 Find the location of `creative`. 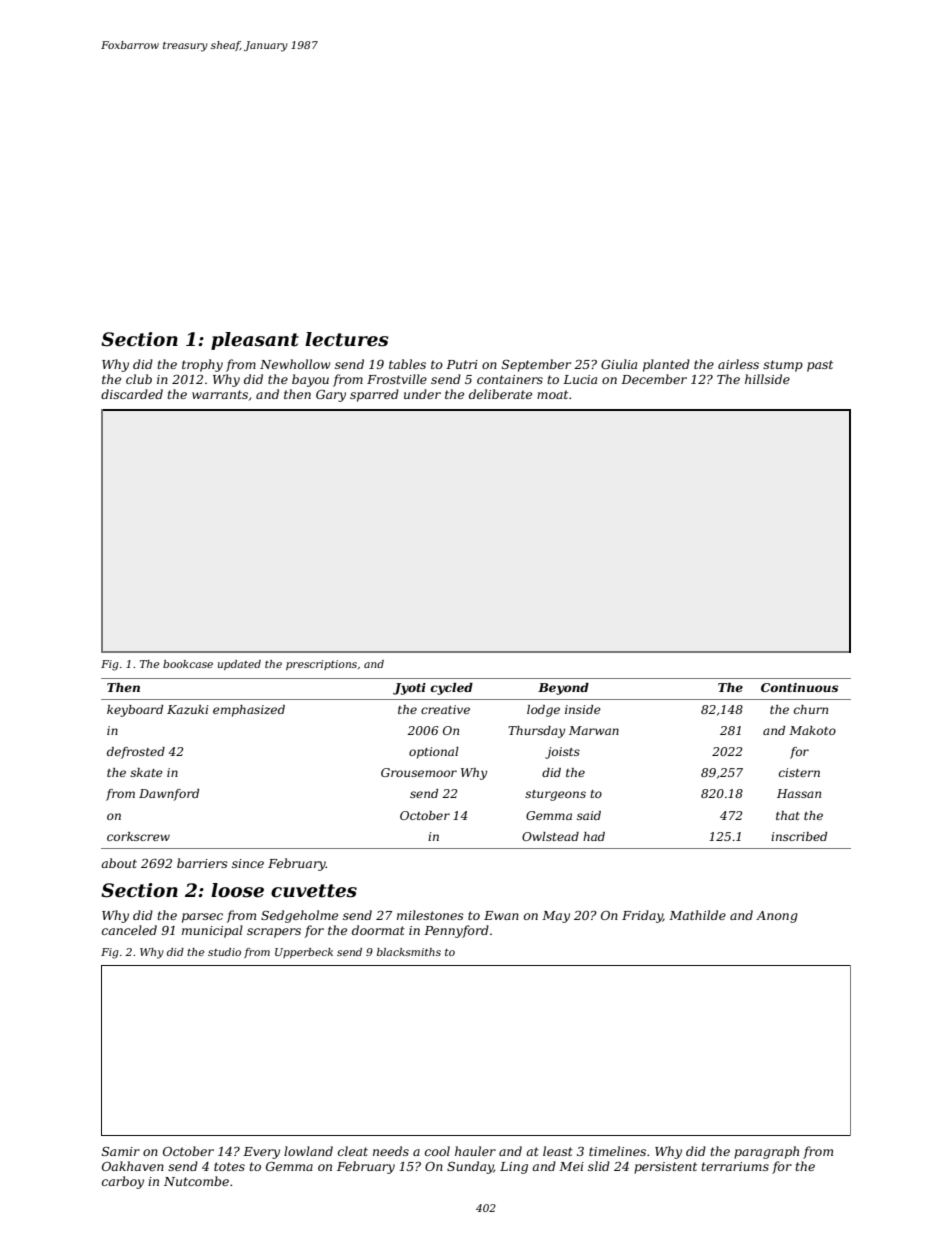

creative is located at coordinates (445, 709).
